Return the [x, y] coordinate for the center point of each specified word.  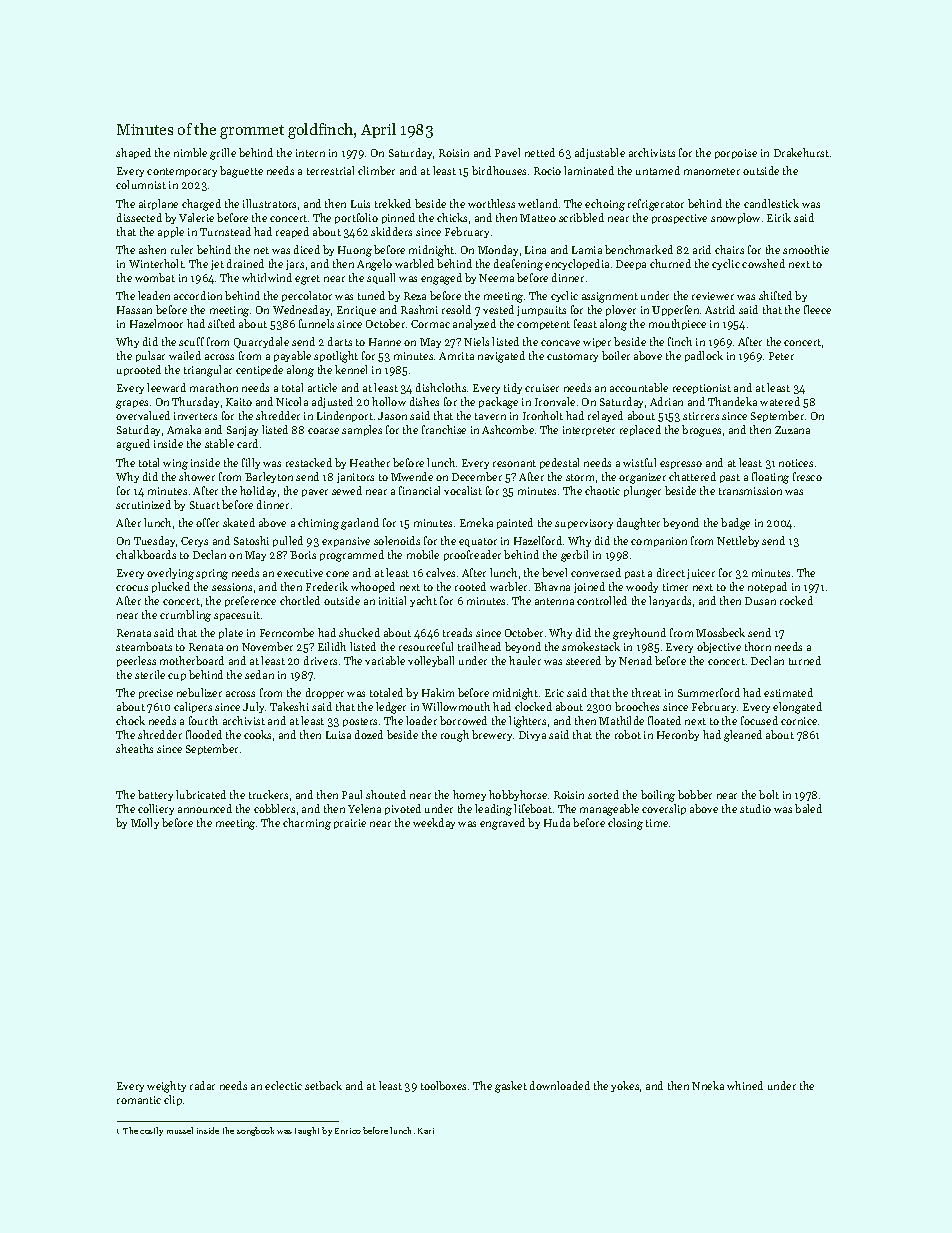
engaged [441, 279]
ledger [391, 708]
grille [223, 154]
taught [307, 1131]
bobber [695, 794]
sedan [259, 674]
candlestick [771, 203]
